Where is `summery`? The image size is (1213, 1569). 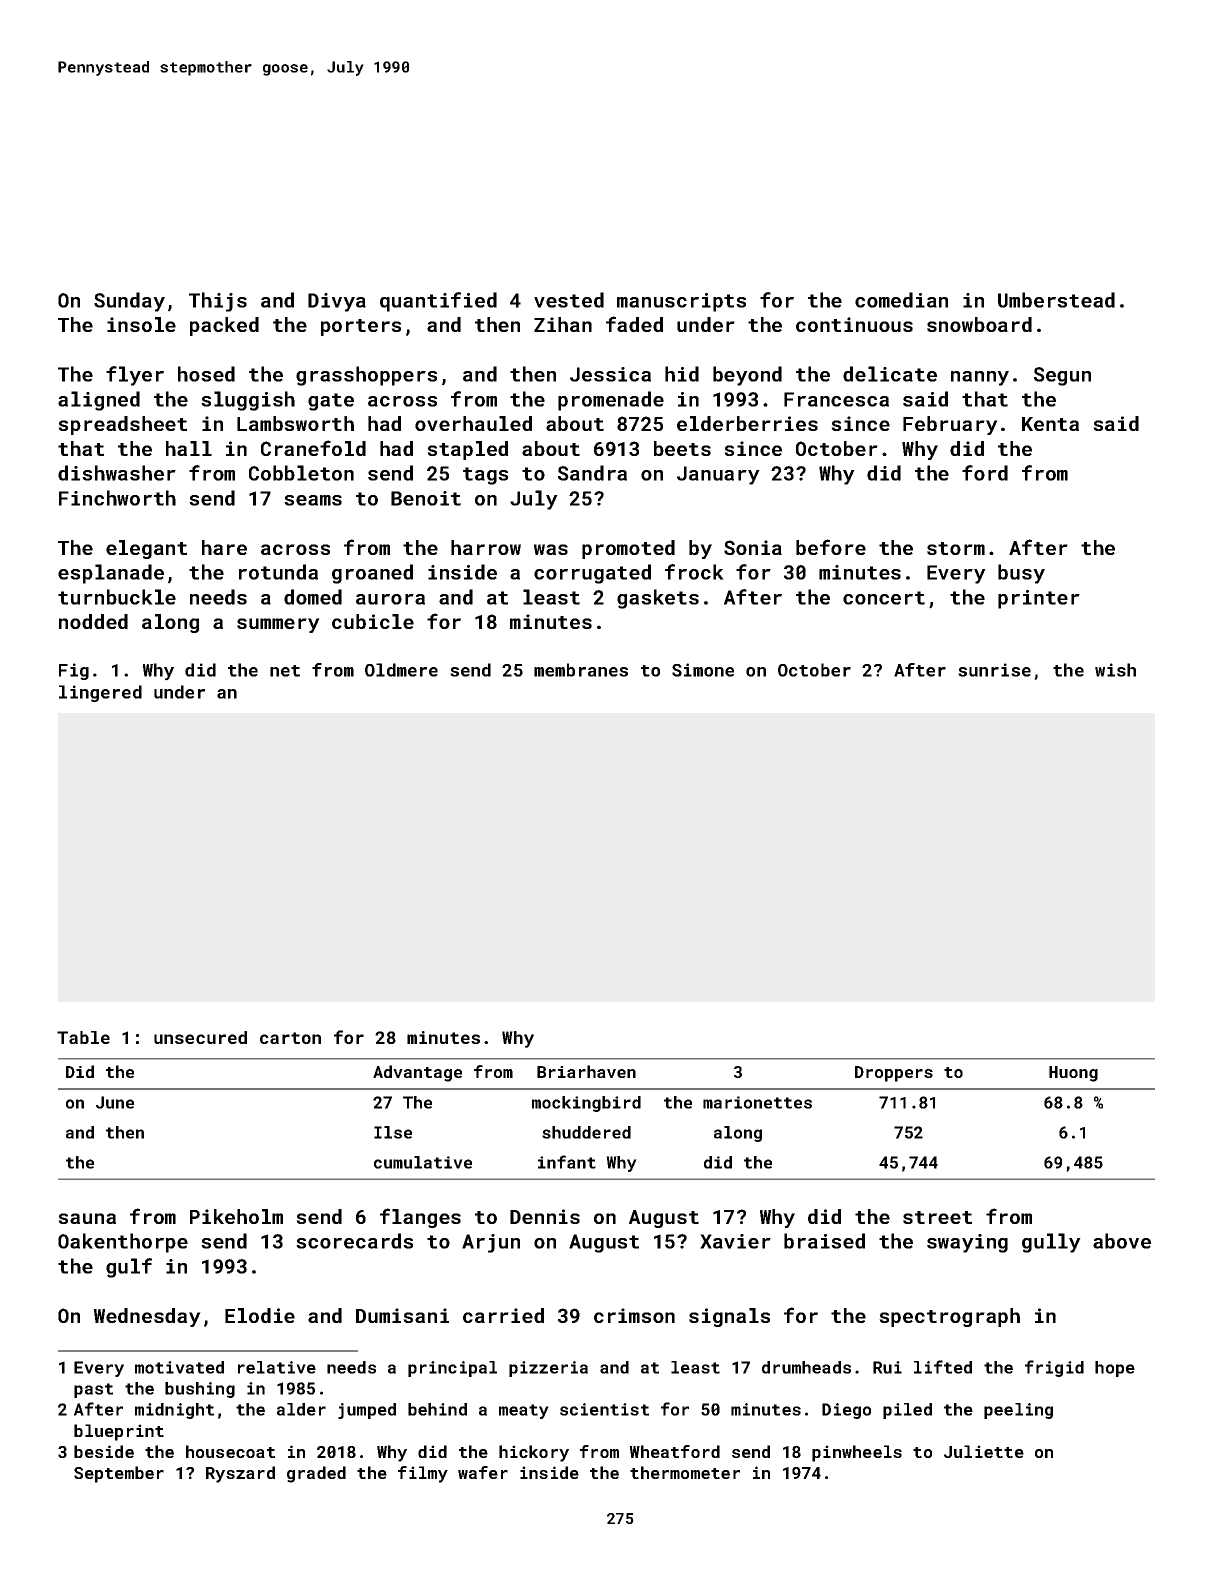 summery is located at coordinates (278, 625).
